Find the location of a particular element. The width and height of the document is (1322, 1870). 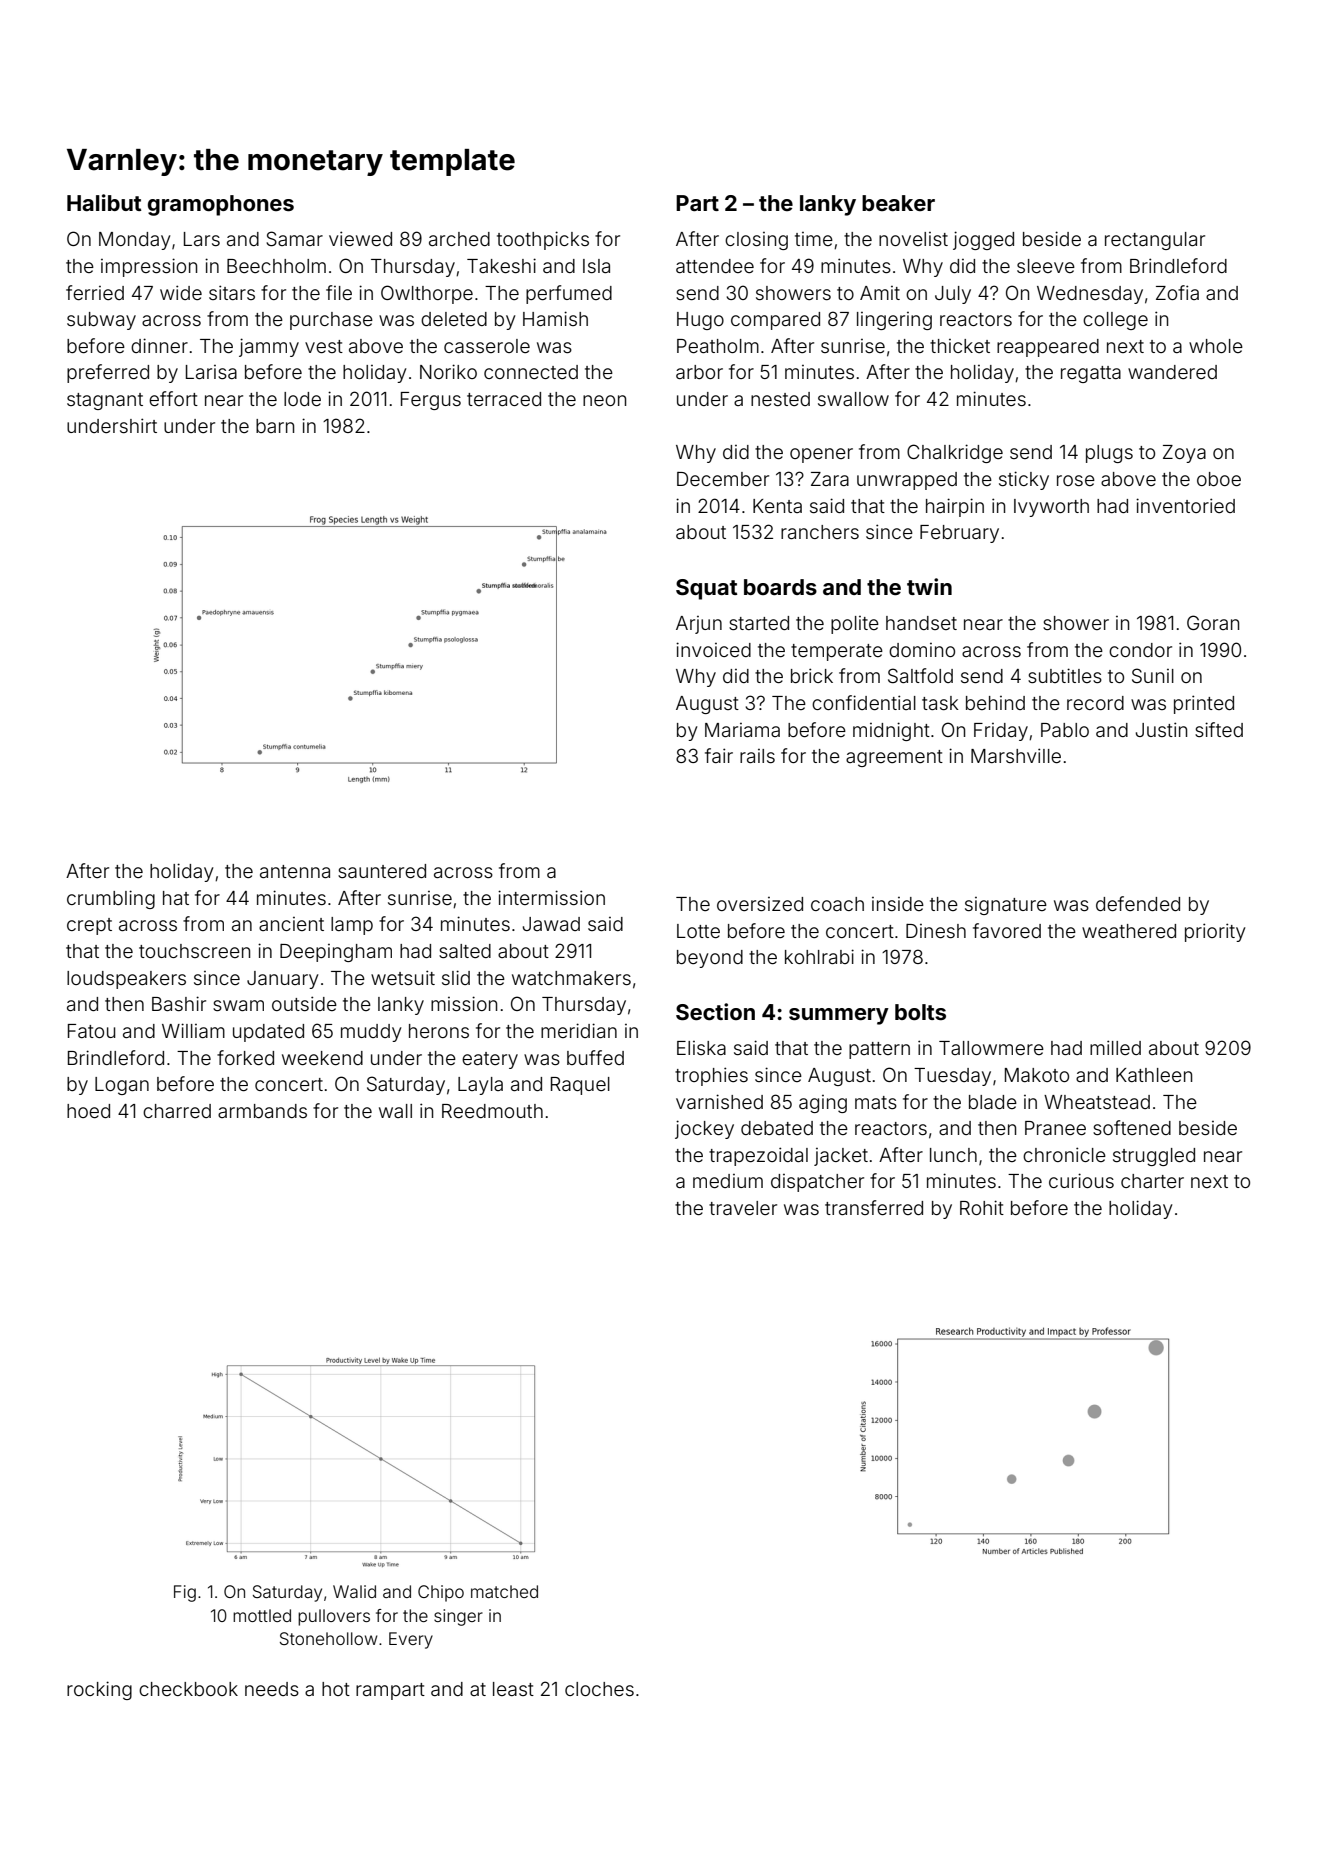

rocking is located at coordinates (99, 1690).
